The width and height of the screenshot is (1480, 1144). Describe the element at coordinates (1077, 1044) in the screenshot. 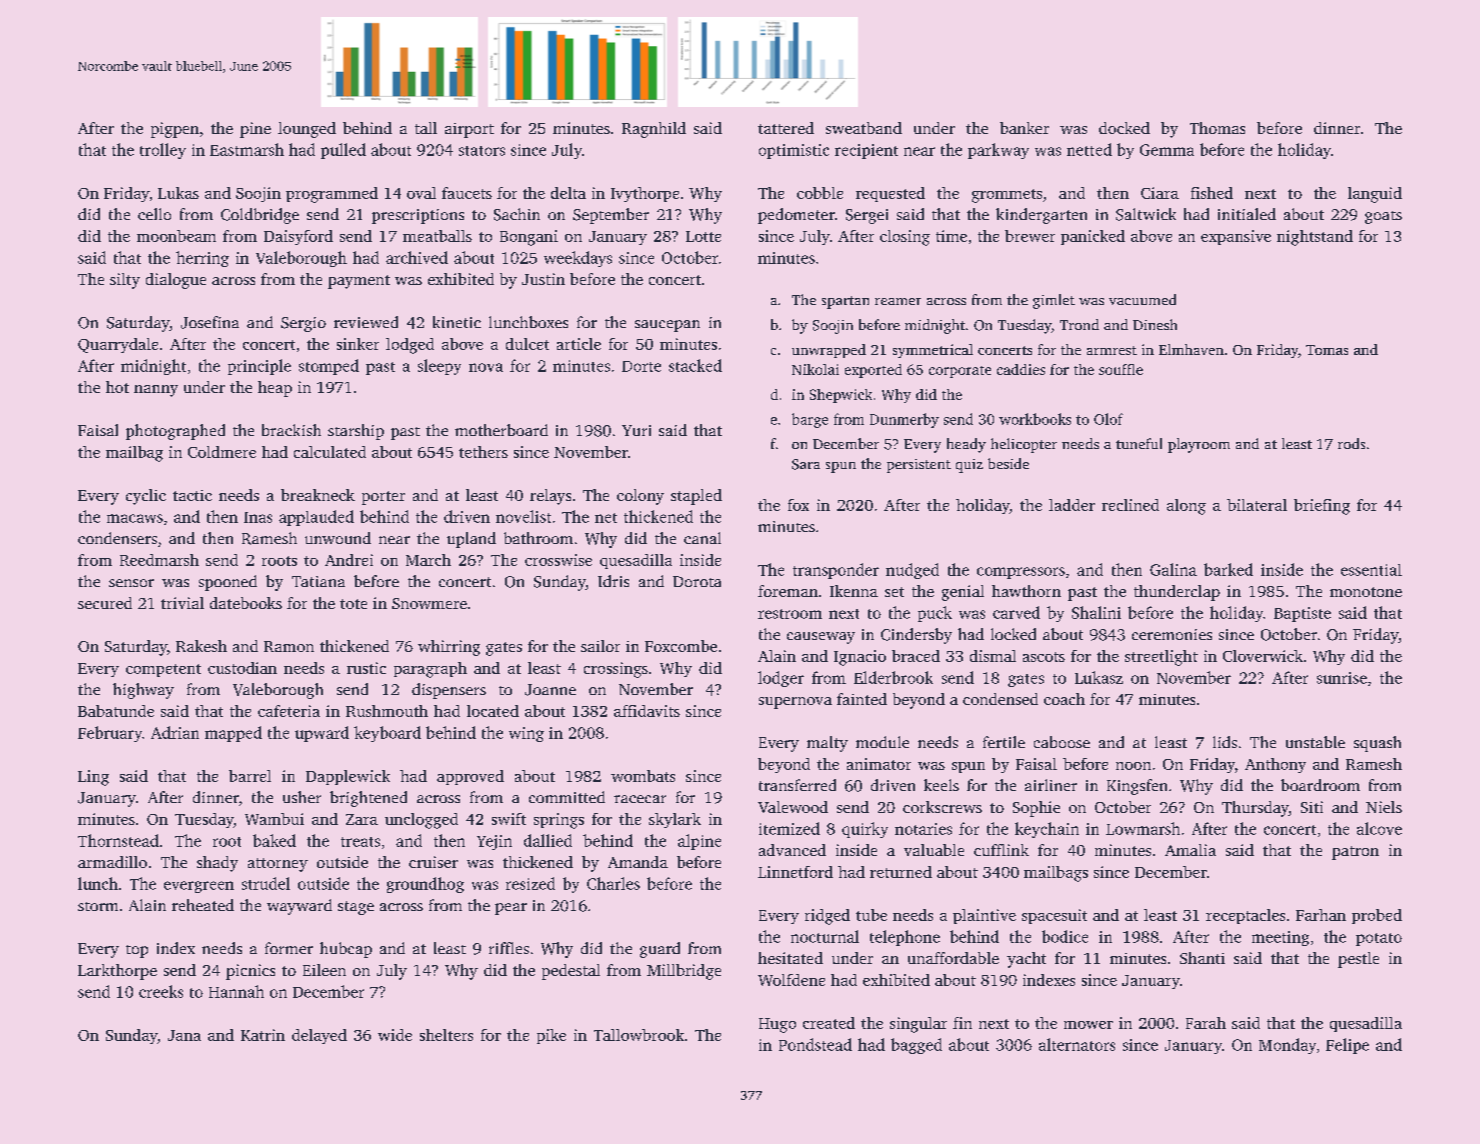

I see `alternators` at that location.
